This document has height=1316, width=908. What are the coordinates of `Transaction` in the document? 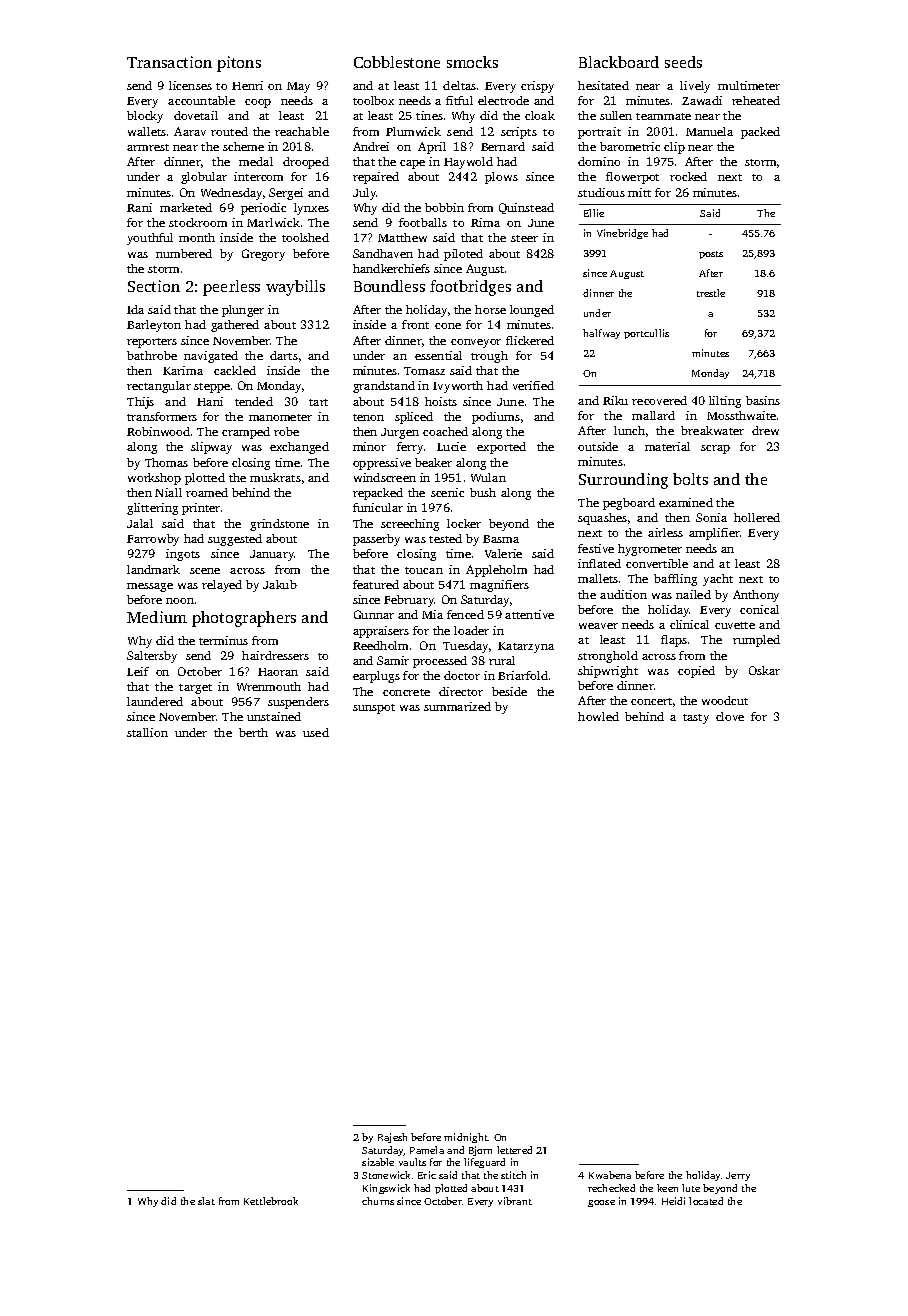 It's located at (169, 62).
